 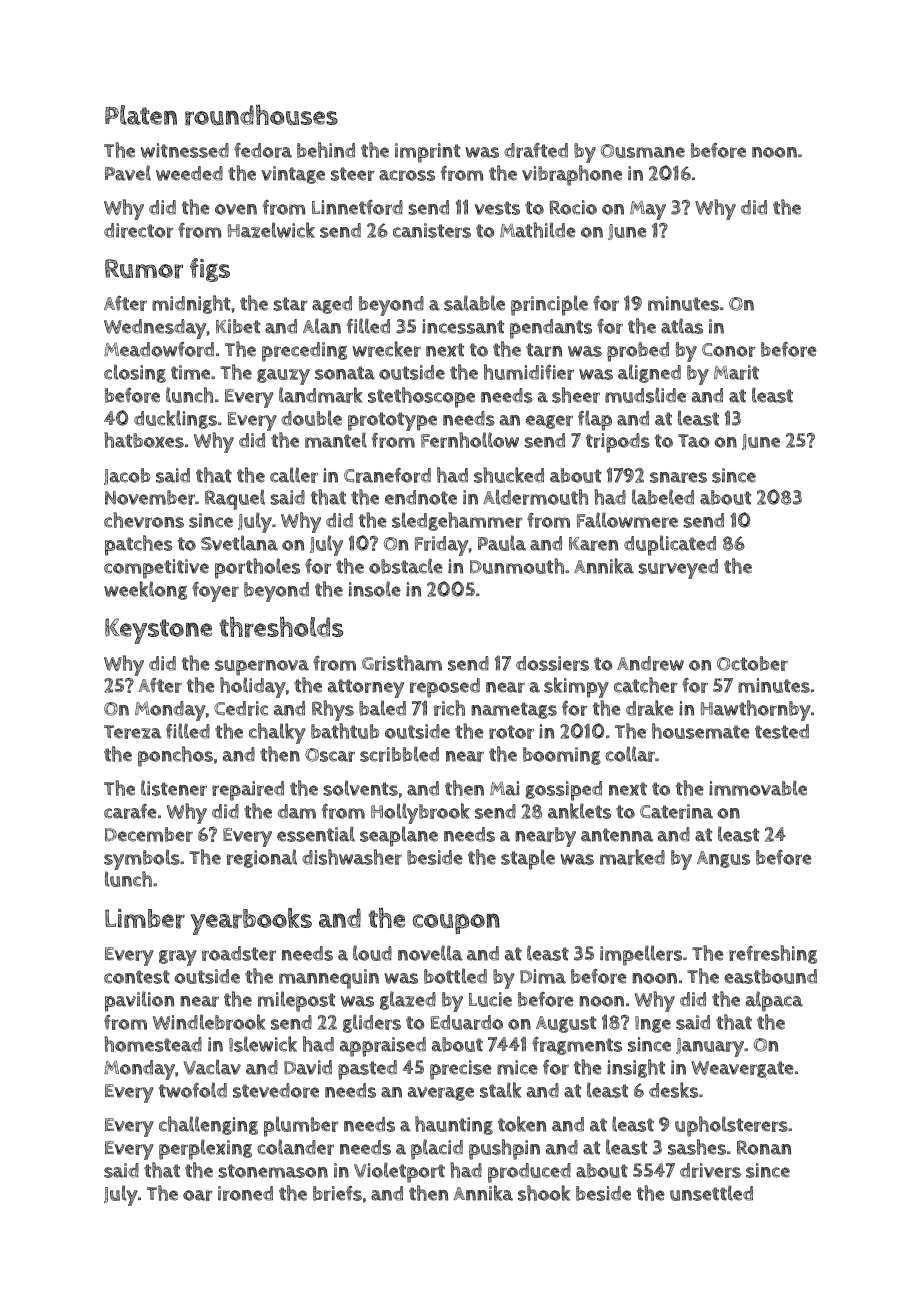 What do you see at coordinates (421, 397) in the screenshot?
I see `stethoscope` at bounding box center [421, 397].
